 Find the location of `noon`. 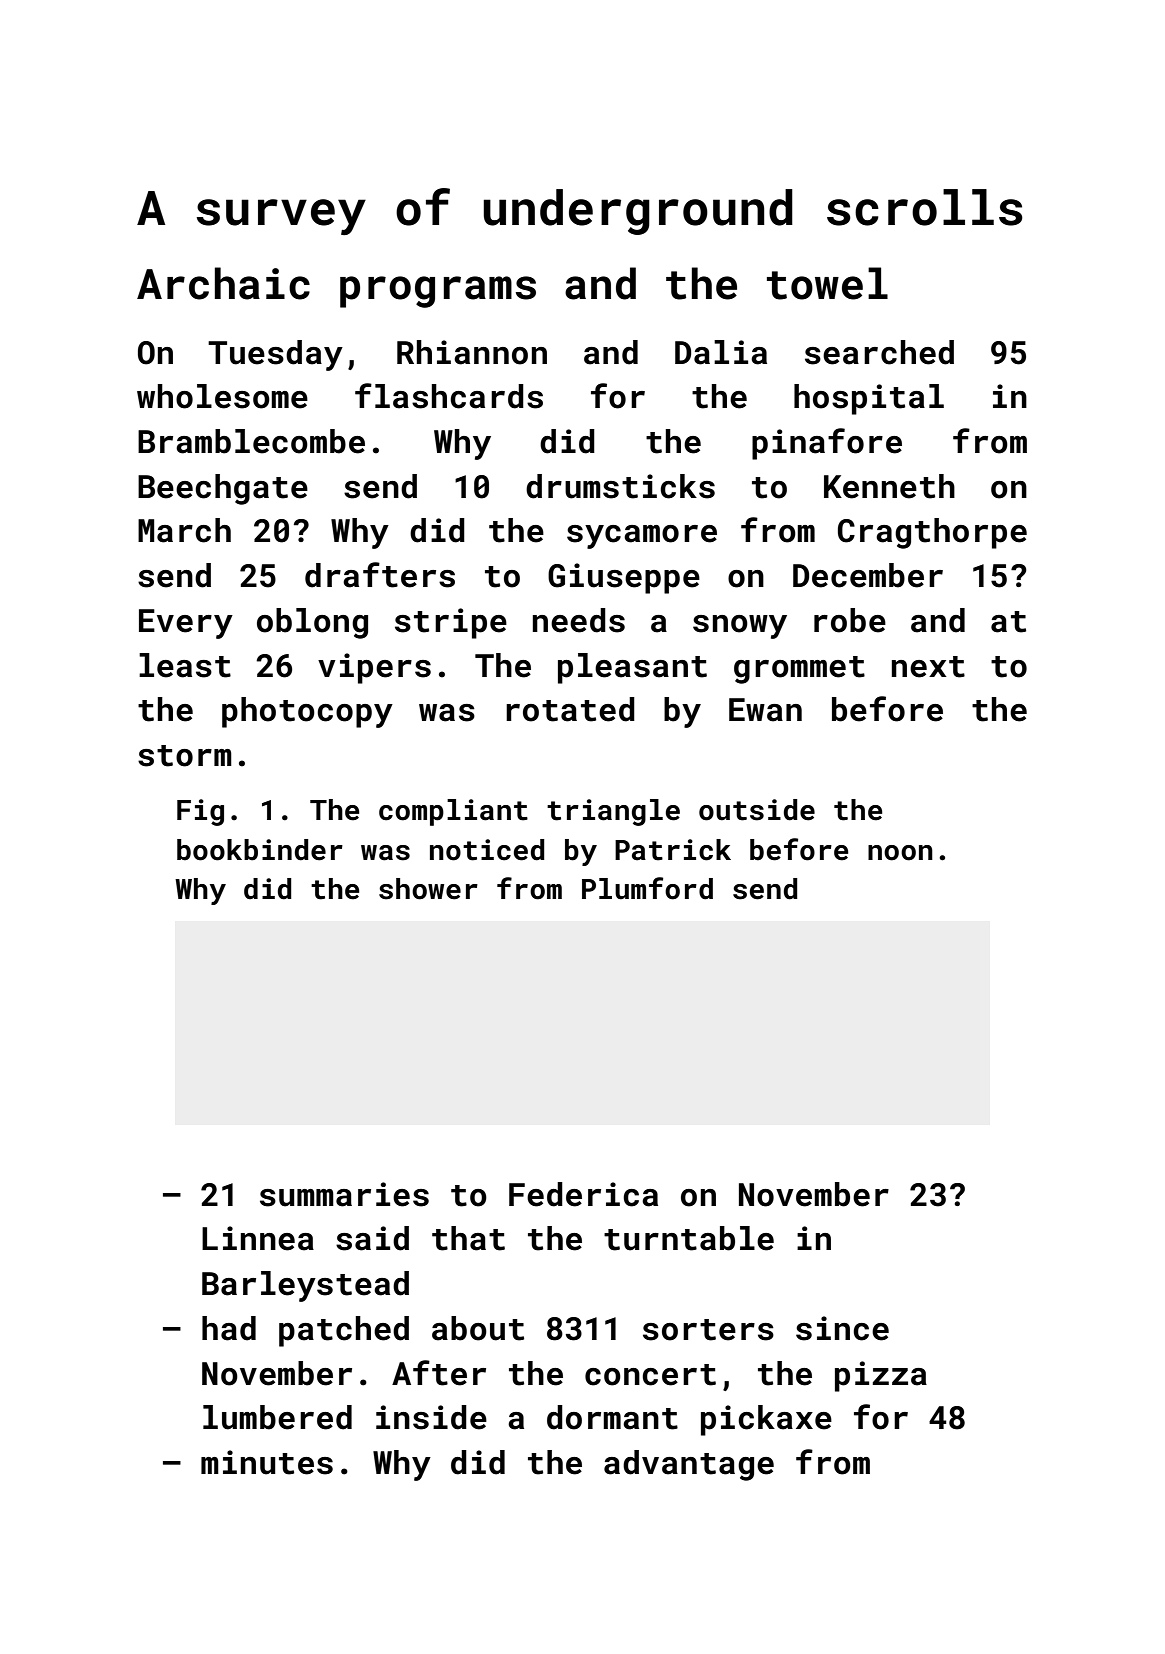

noon is located at coordinates (900, 853).
